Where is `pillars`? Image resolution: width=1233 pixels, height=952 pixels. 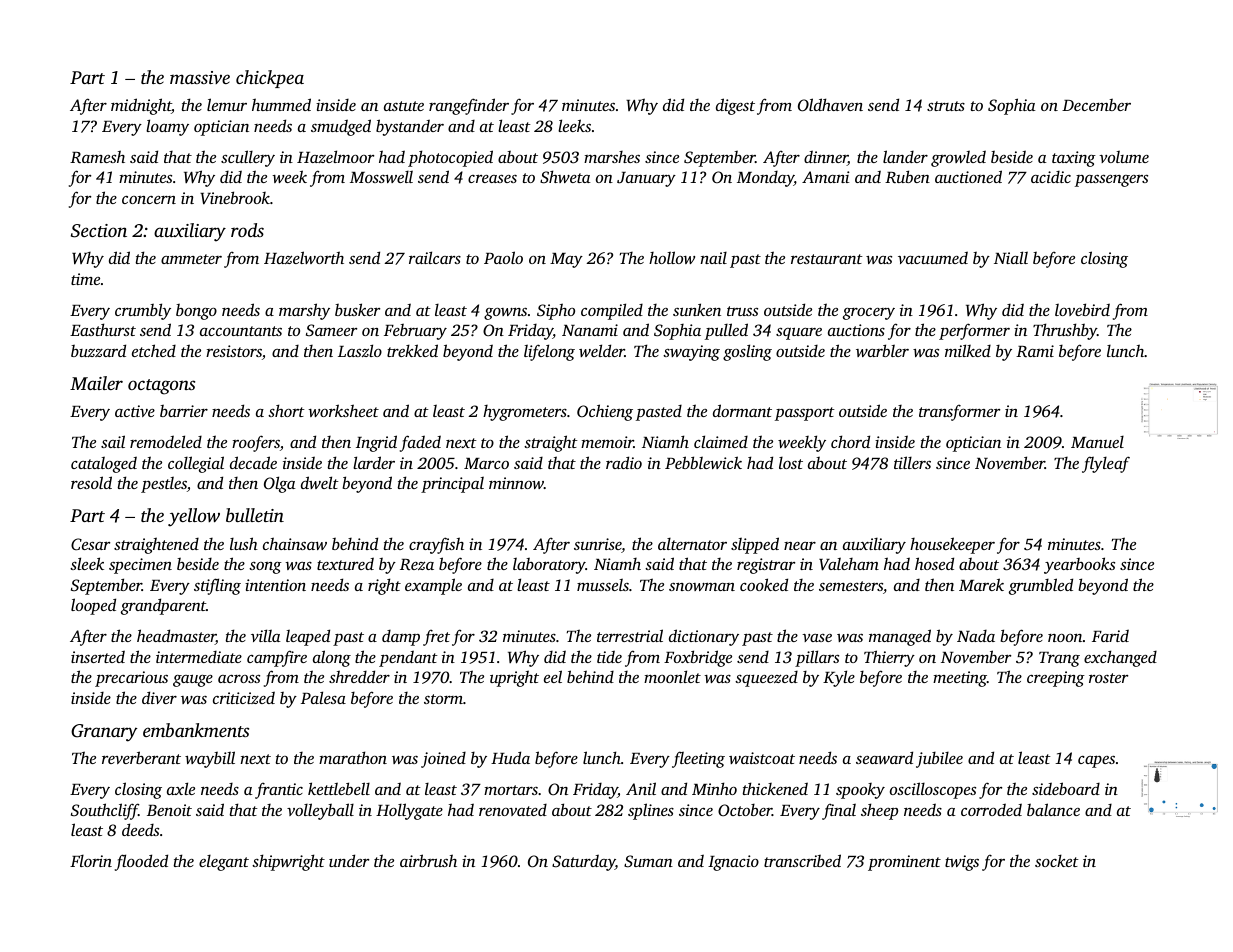 pillars is located at coordinates (817, 658).
